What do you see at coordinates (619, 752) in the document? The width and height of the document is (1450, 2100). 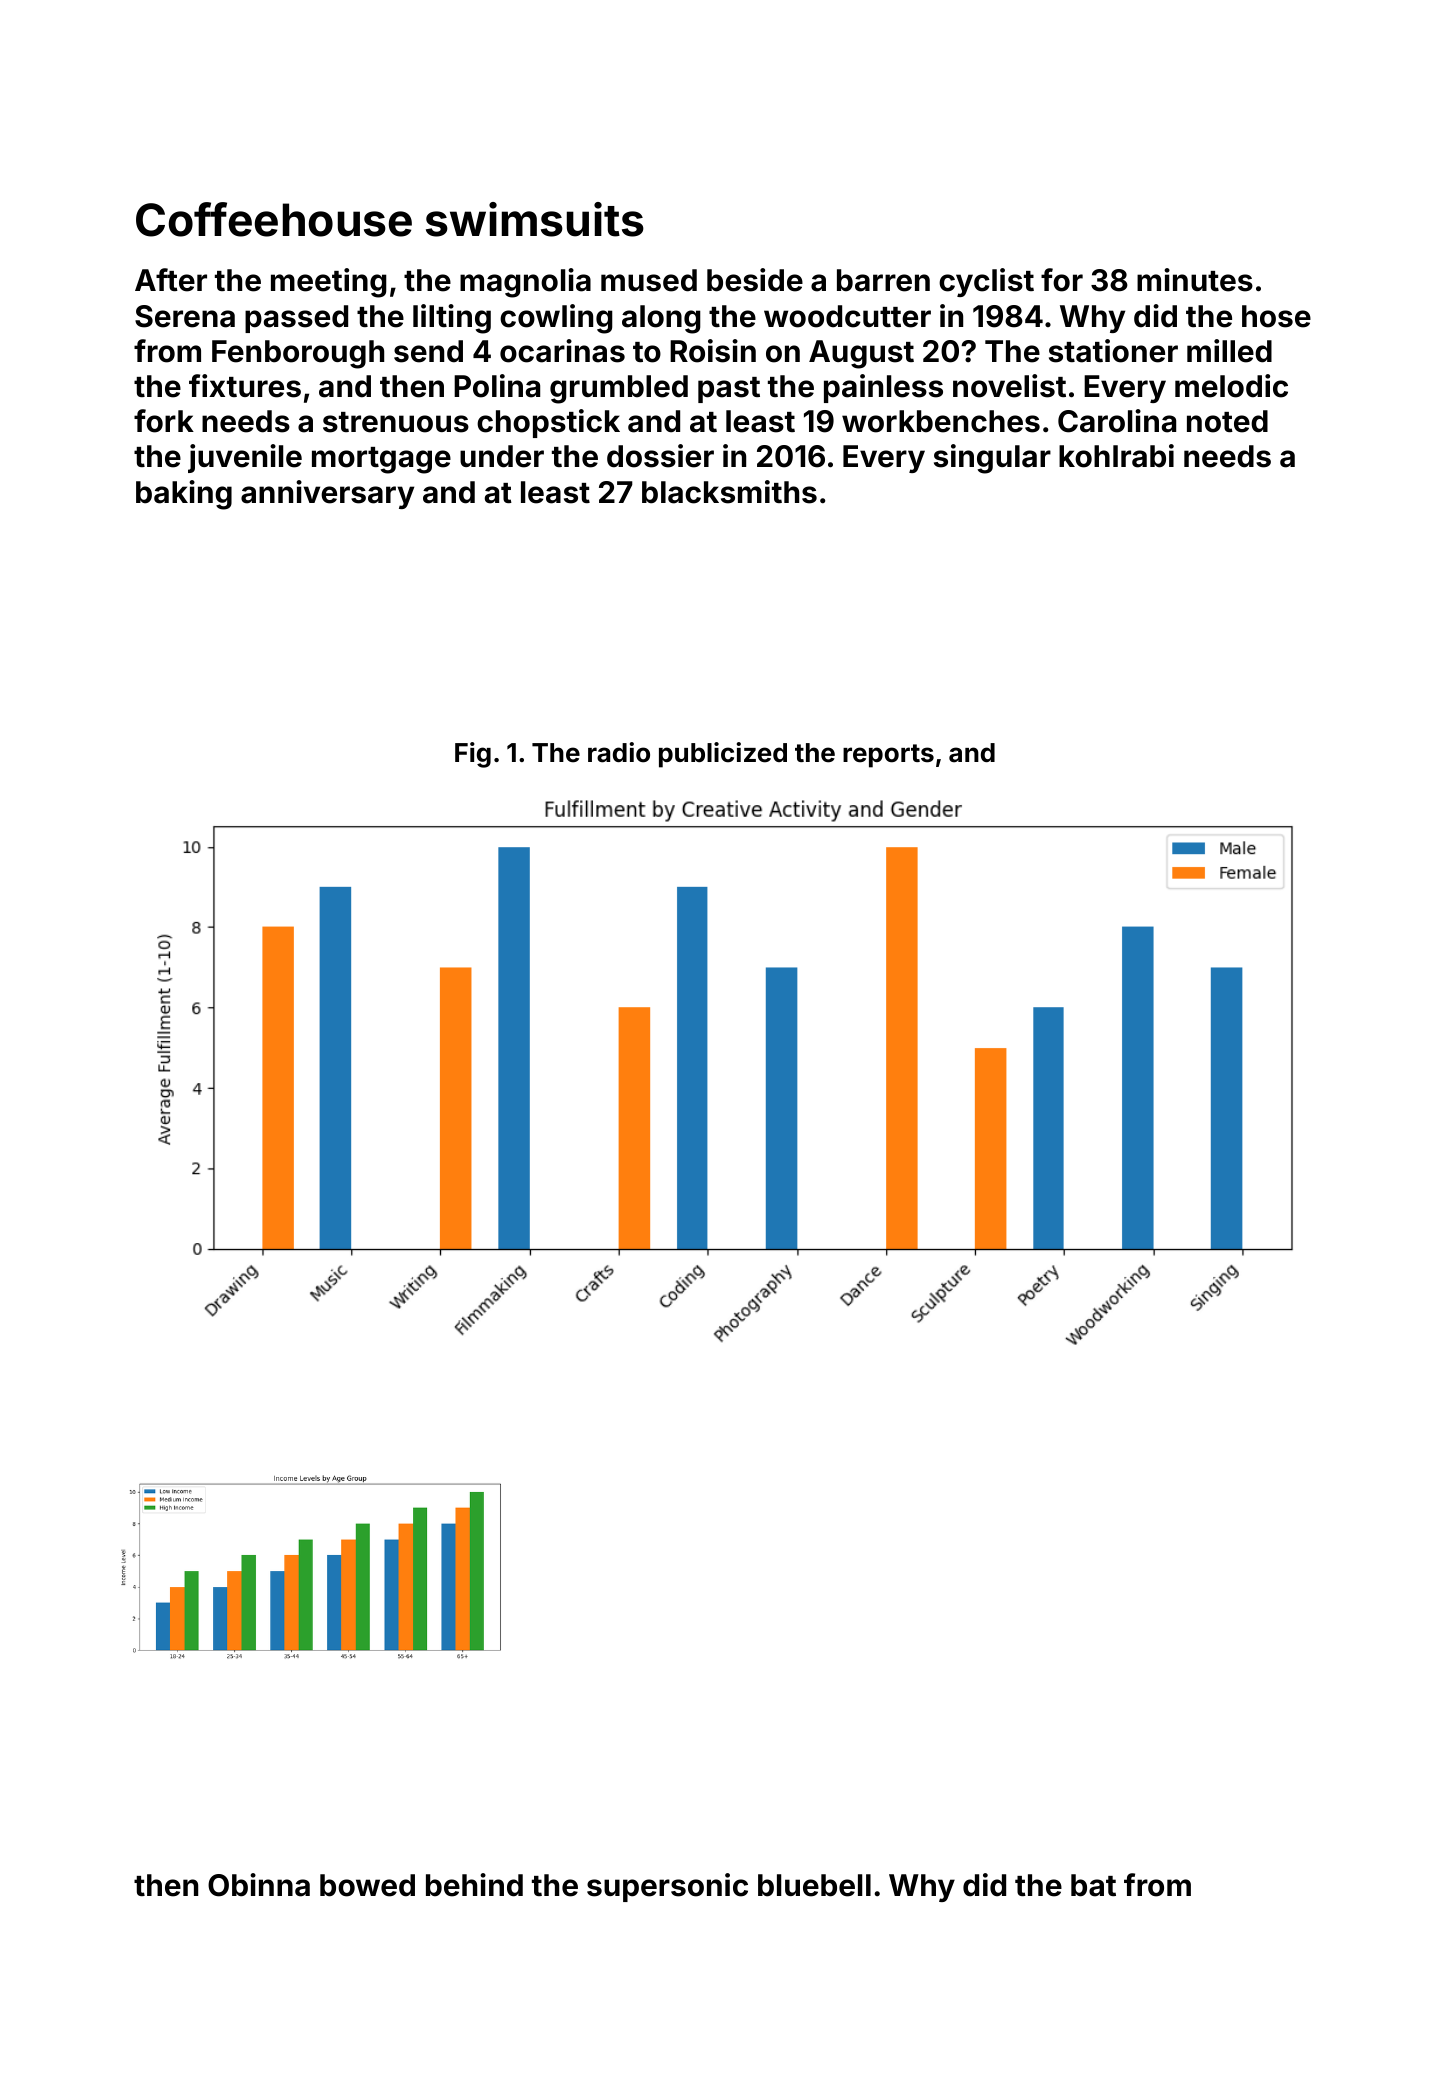 I see `radio` at bounding box center [619, 752].
